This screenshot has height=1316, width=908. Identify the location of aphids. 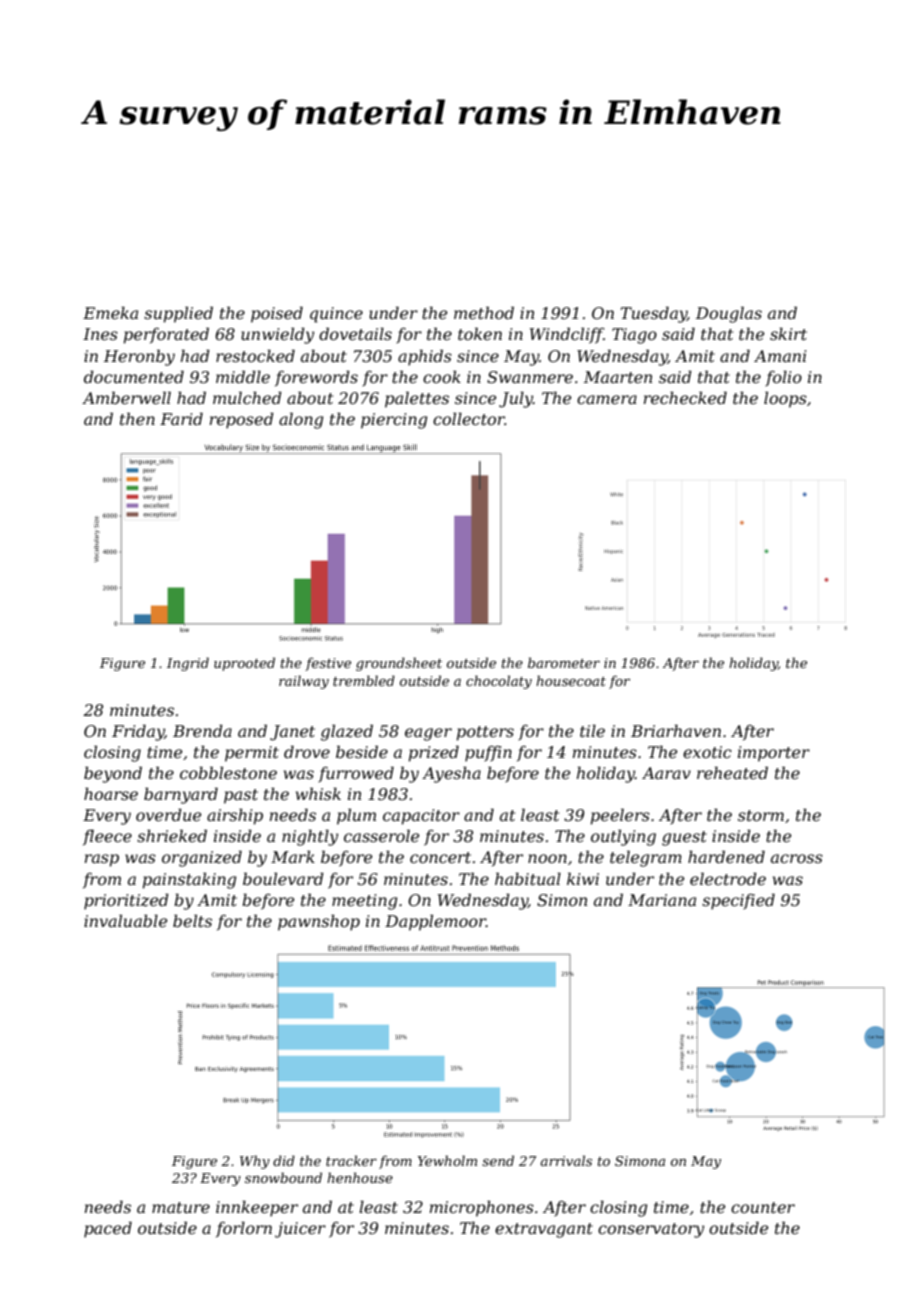
(425, 357).
